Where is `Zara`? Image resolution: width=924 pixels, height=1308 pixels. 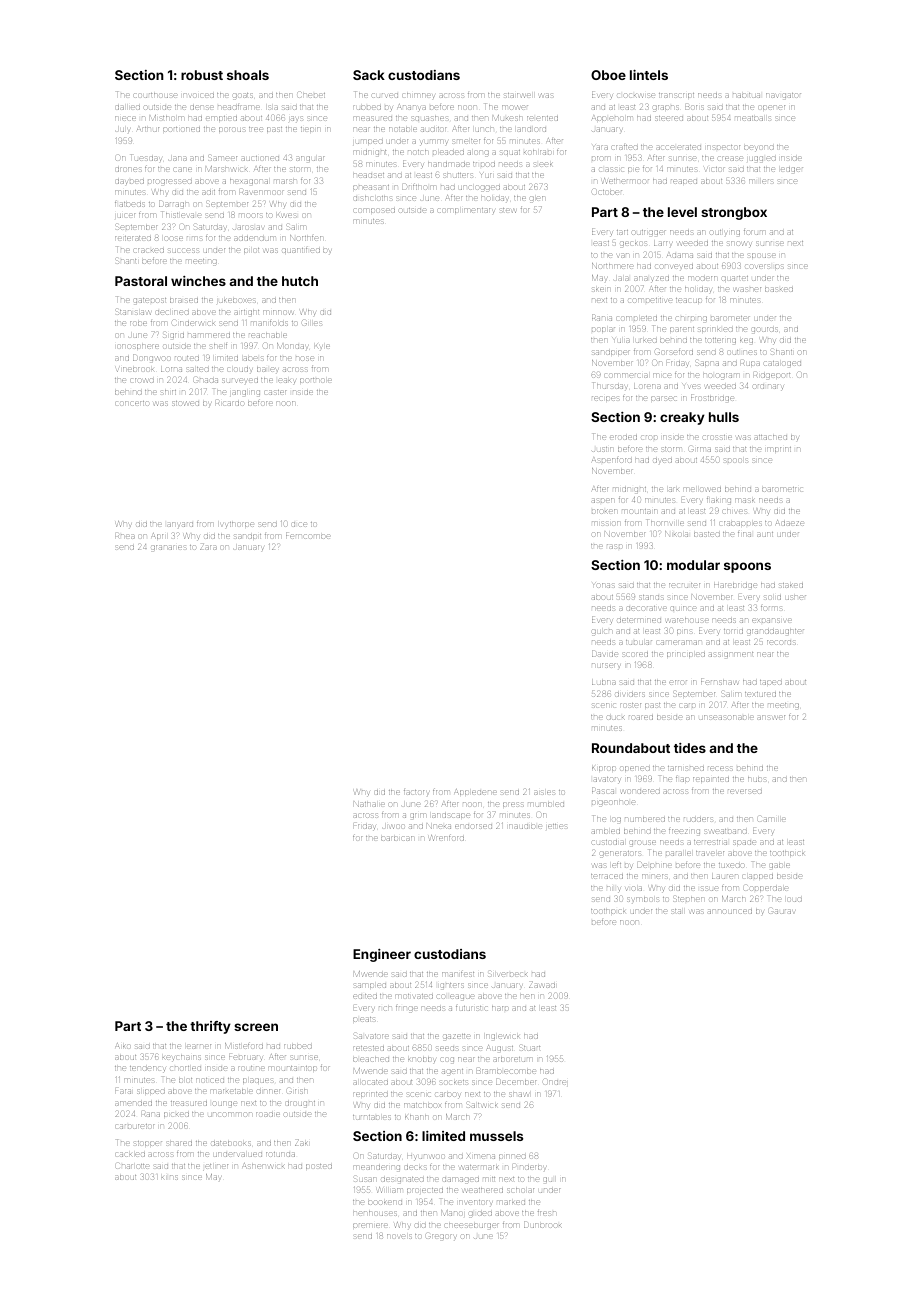
Zara is located at coordinates (208, 547).
